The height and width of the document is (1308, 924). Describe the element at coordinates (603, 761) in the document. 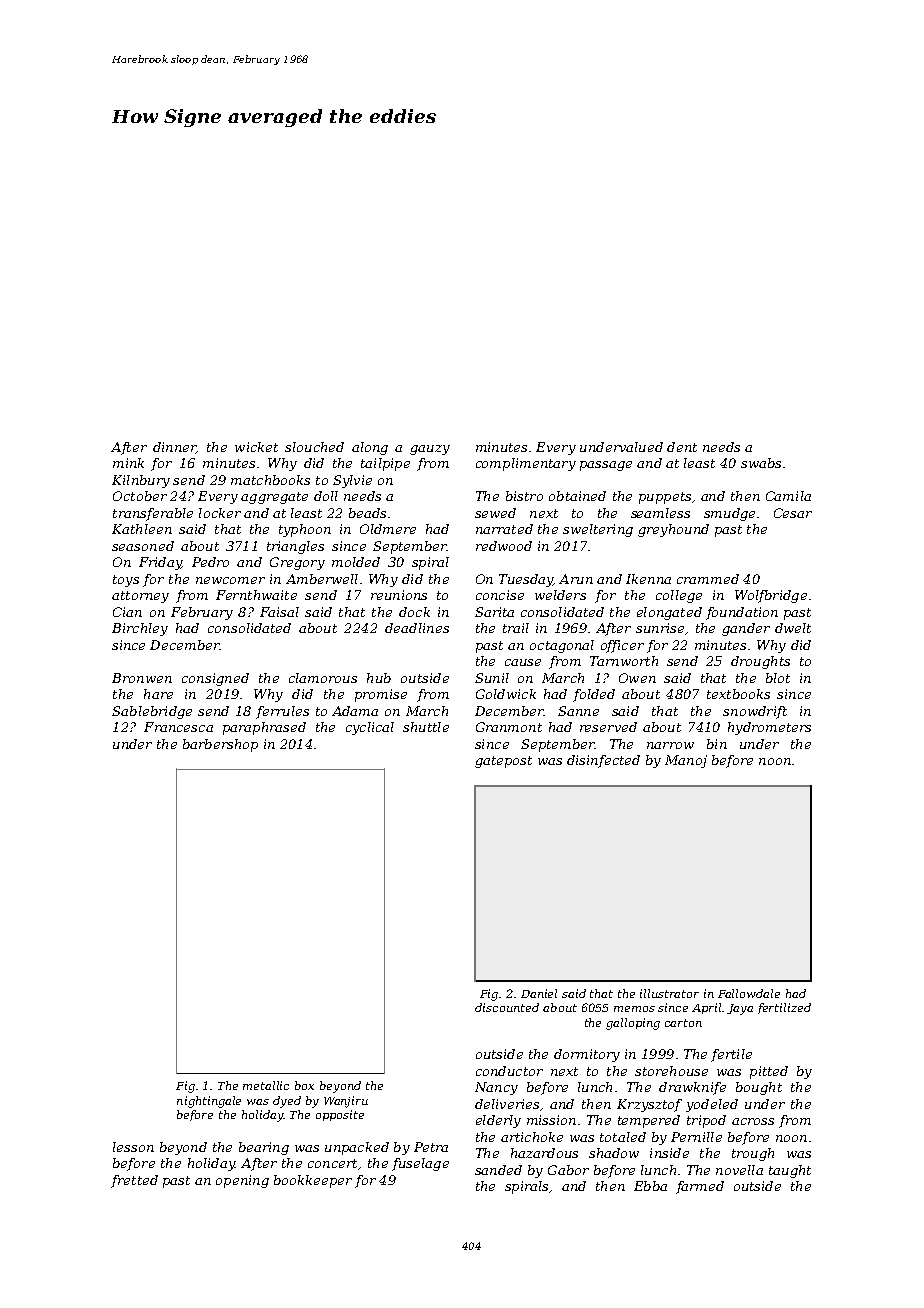

I see `disinfected` at that location.
